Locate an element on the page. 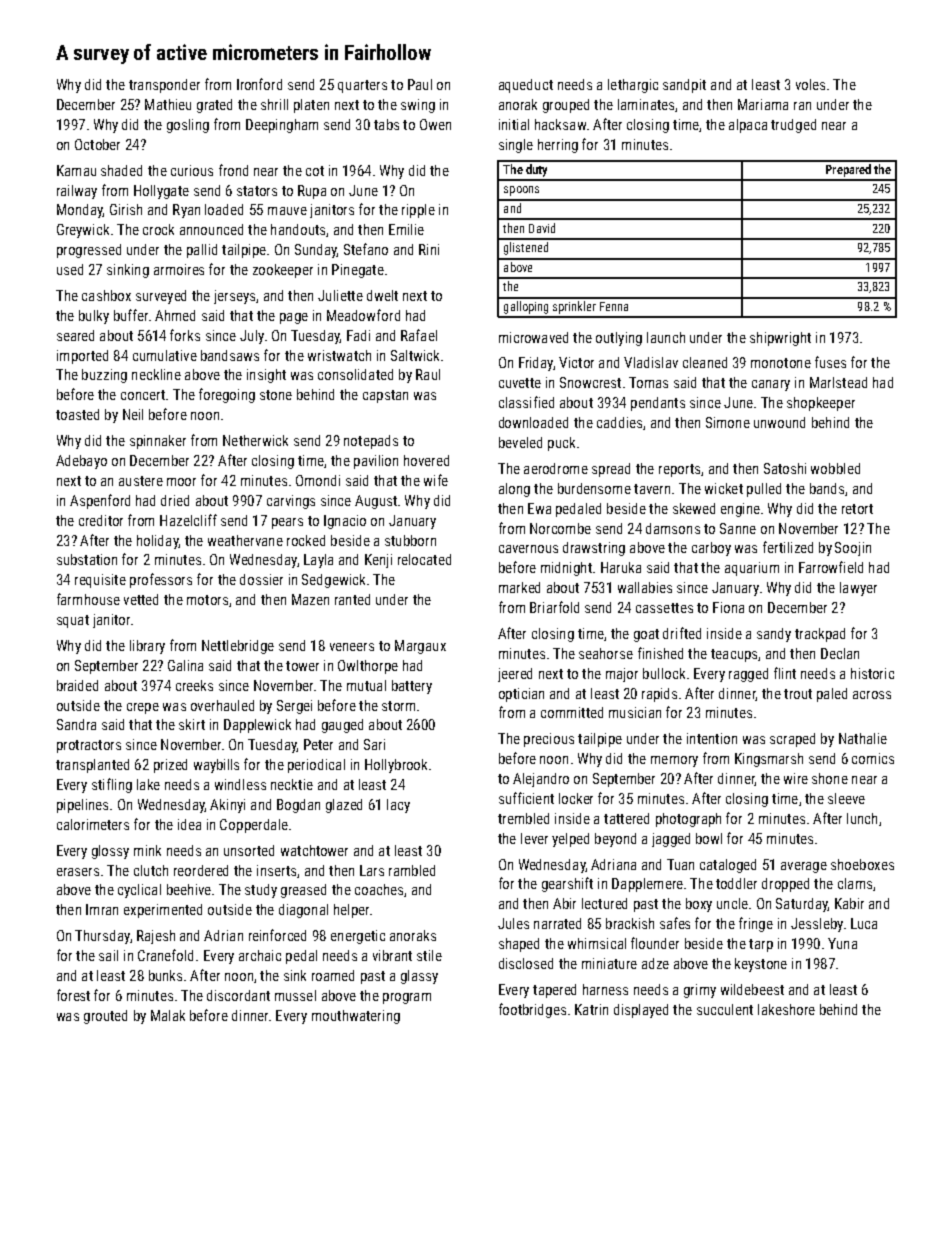 This page has width=952, height=1233. Kenji is located at coordinates (378, 561).
